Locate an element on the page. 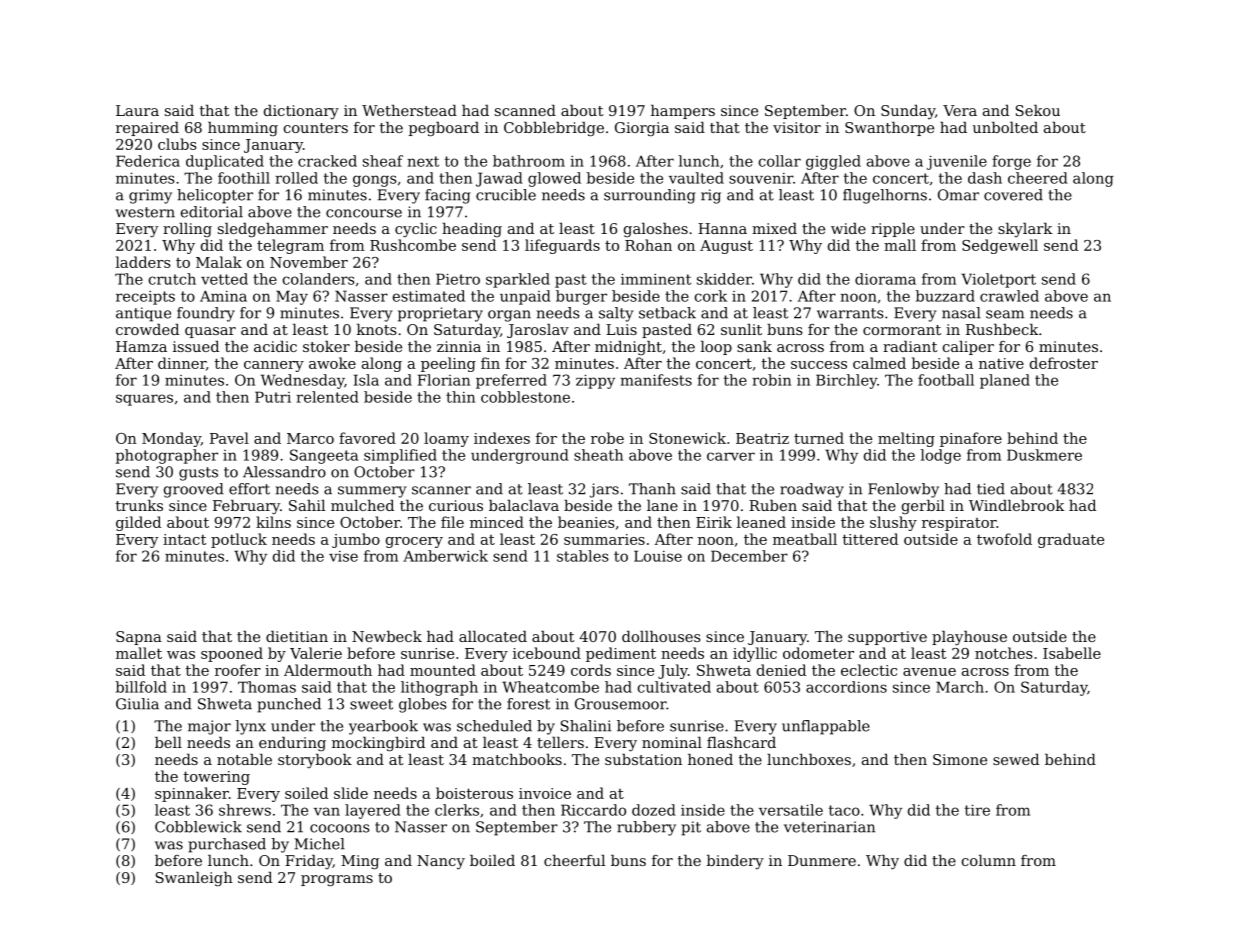 This image has height=952, width=1233. tellers is located at coordinates (560, 742).
